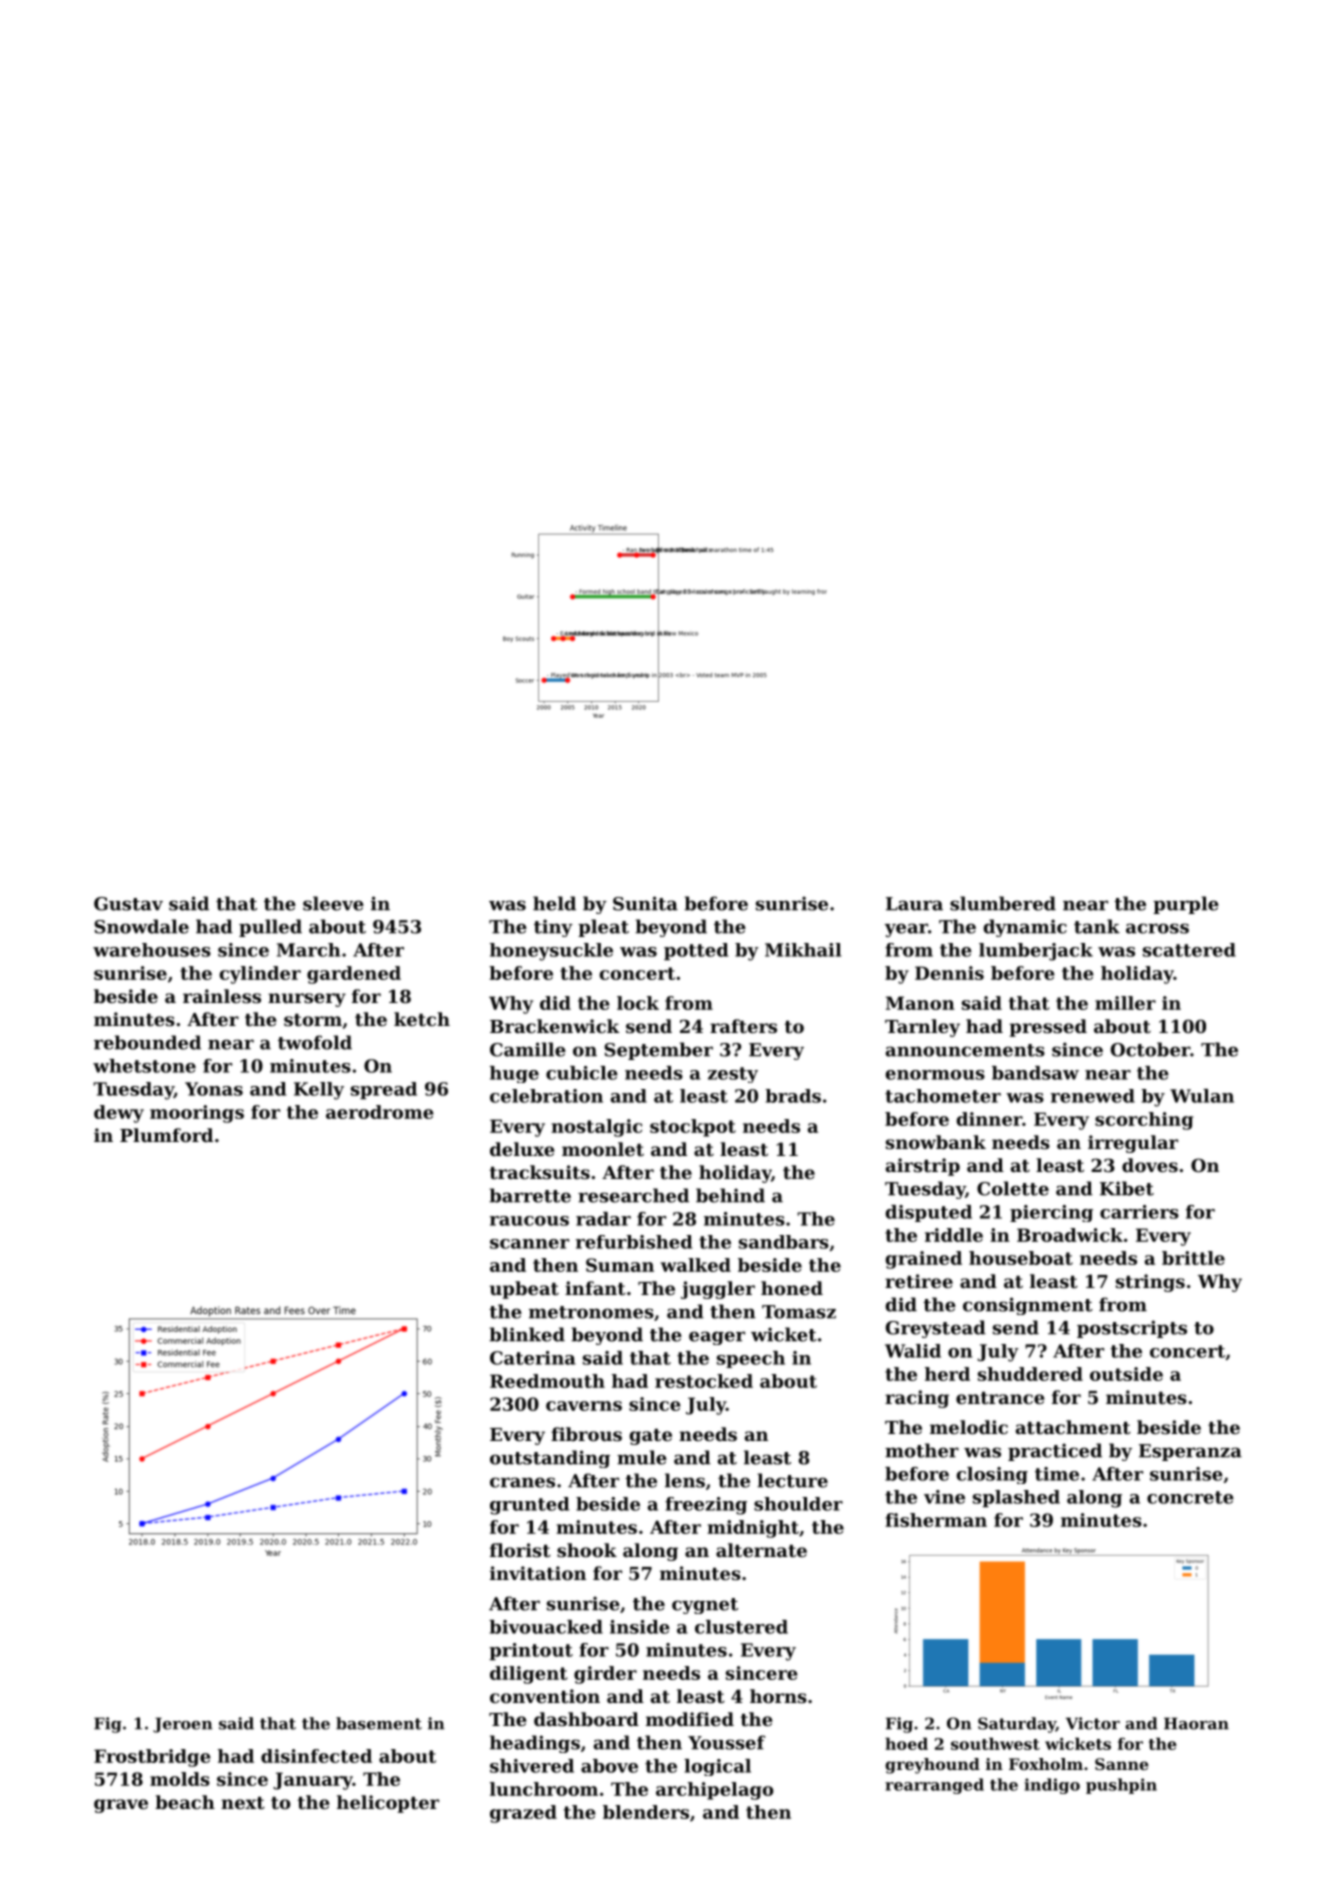  I want to click on raucous, so click(529, 1221).
